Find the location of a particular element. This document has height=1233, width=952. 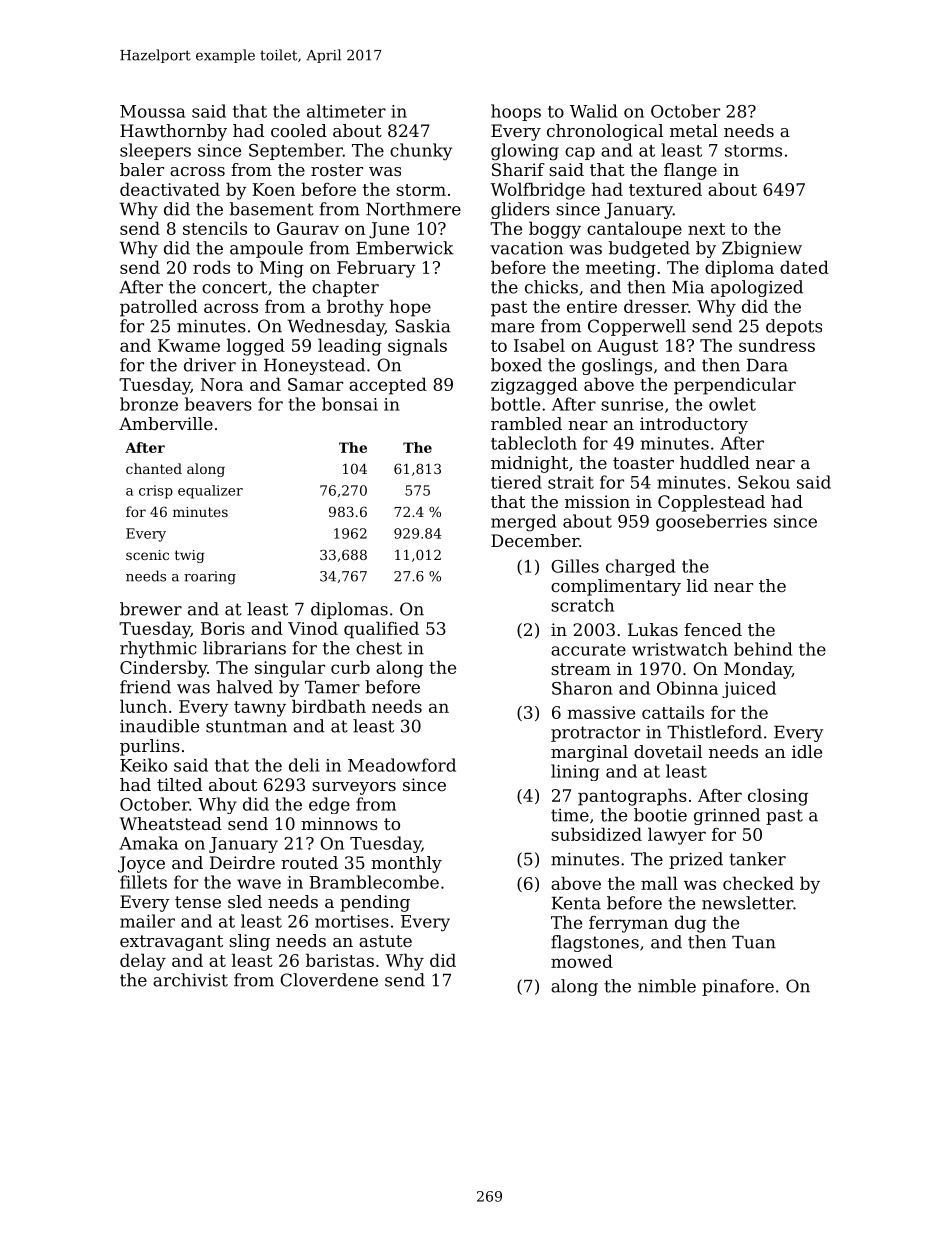

archivist is located at coordinates (190, 980).
